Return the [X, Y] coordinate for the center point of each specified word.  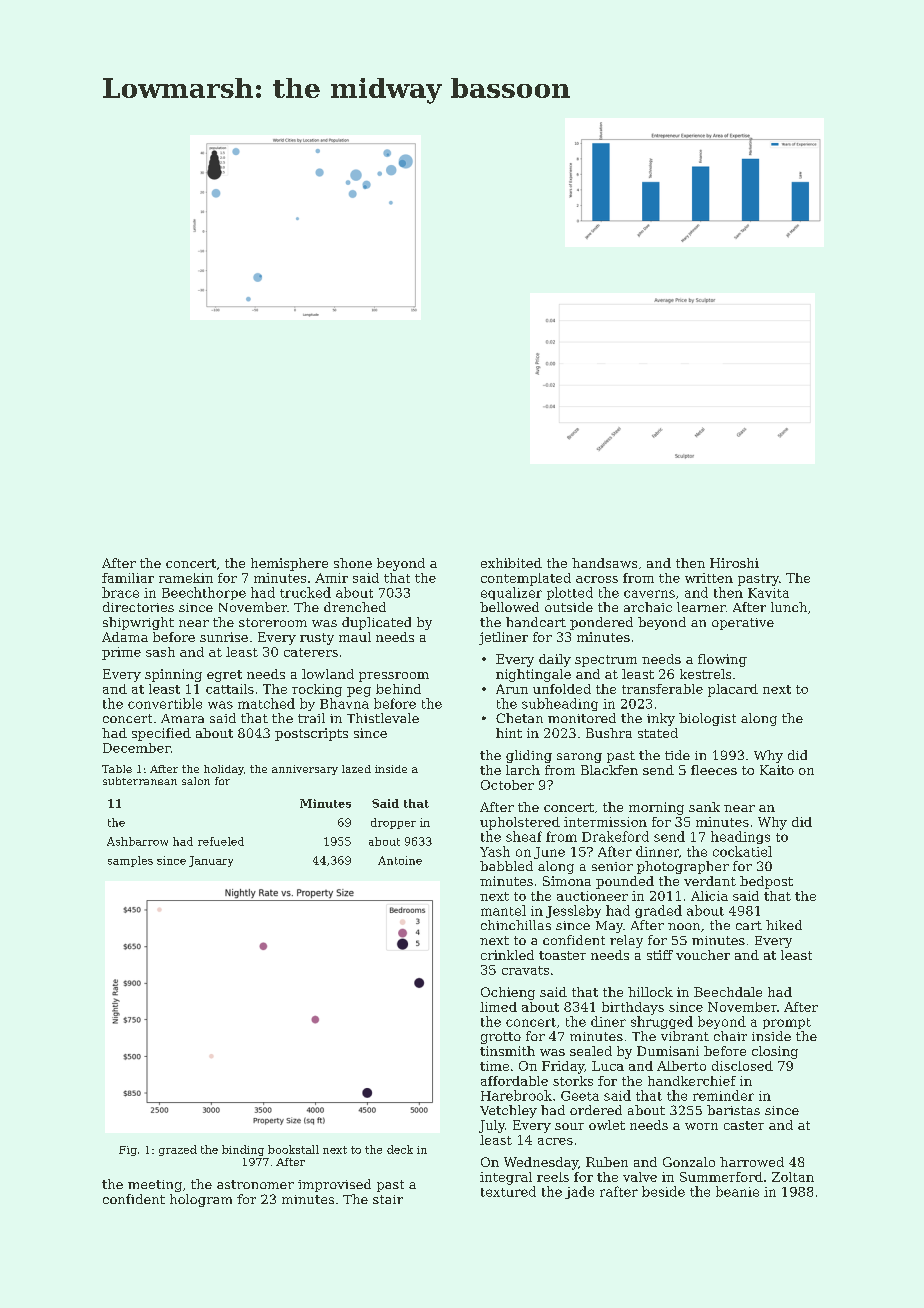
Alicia [709, 896]
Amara [182, 718]
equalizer [511, 593]
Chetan [519, 718]
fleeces [714, 770]
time [494, 1066]
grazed [178, 1150]
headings [740, 837]
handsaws [604, 563]
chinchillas [516, 925]
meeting [155, 1186]
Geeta [580, 1096]
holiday [224, 770]
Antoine [400, 860]
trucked [305, 592]
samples [130, 861]
